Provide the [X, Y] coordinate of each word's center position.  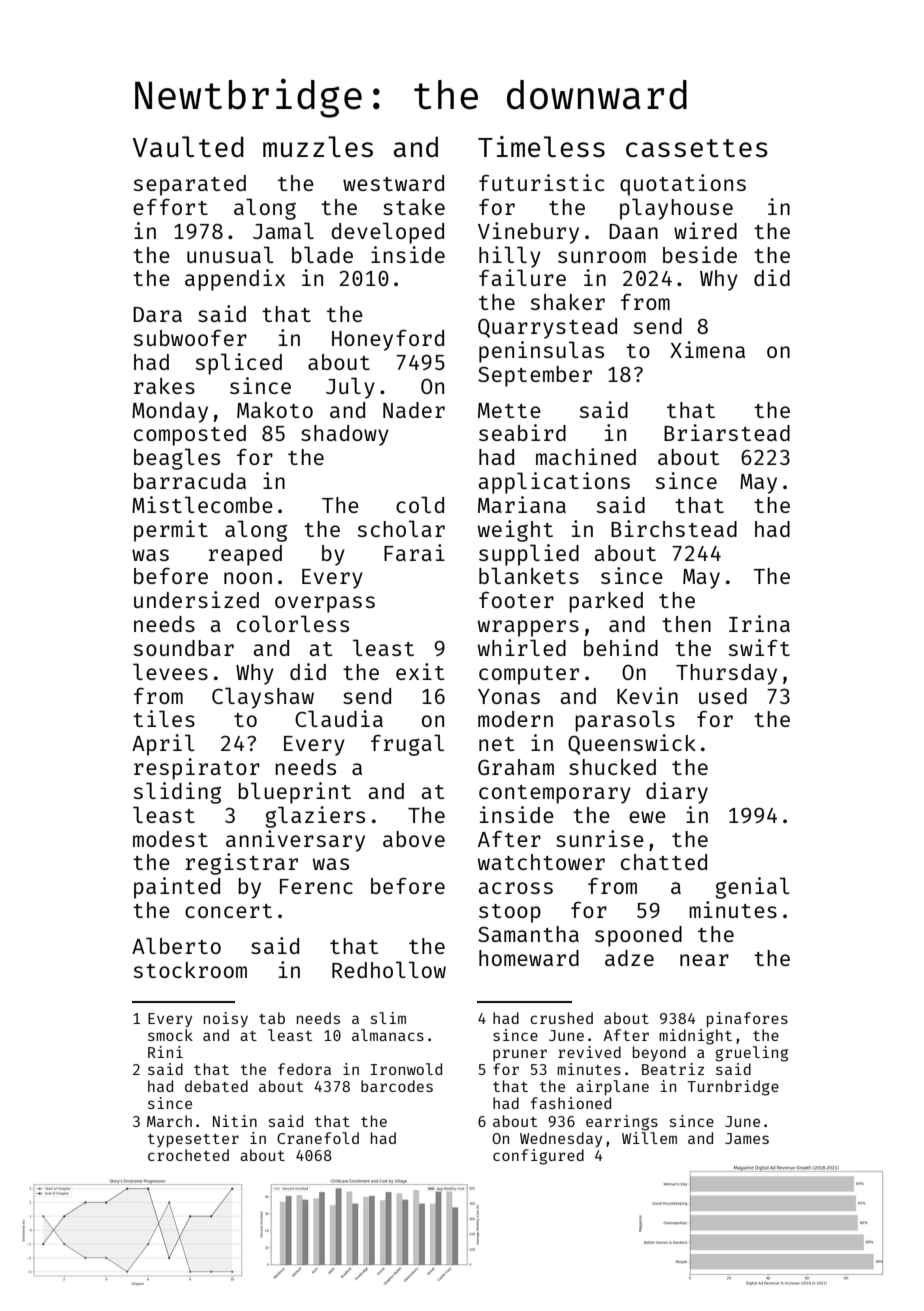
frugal [407, 745]
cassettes [697, 148]
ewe [647, 817]
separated [190, 185]
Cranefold [318, 1138]
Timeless [541, 146]
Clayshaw [263, 698]
